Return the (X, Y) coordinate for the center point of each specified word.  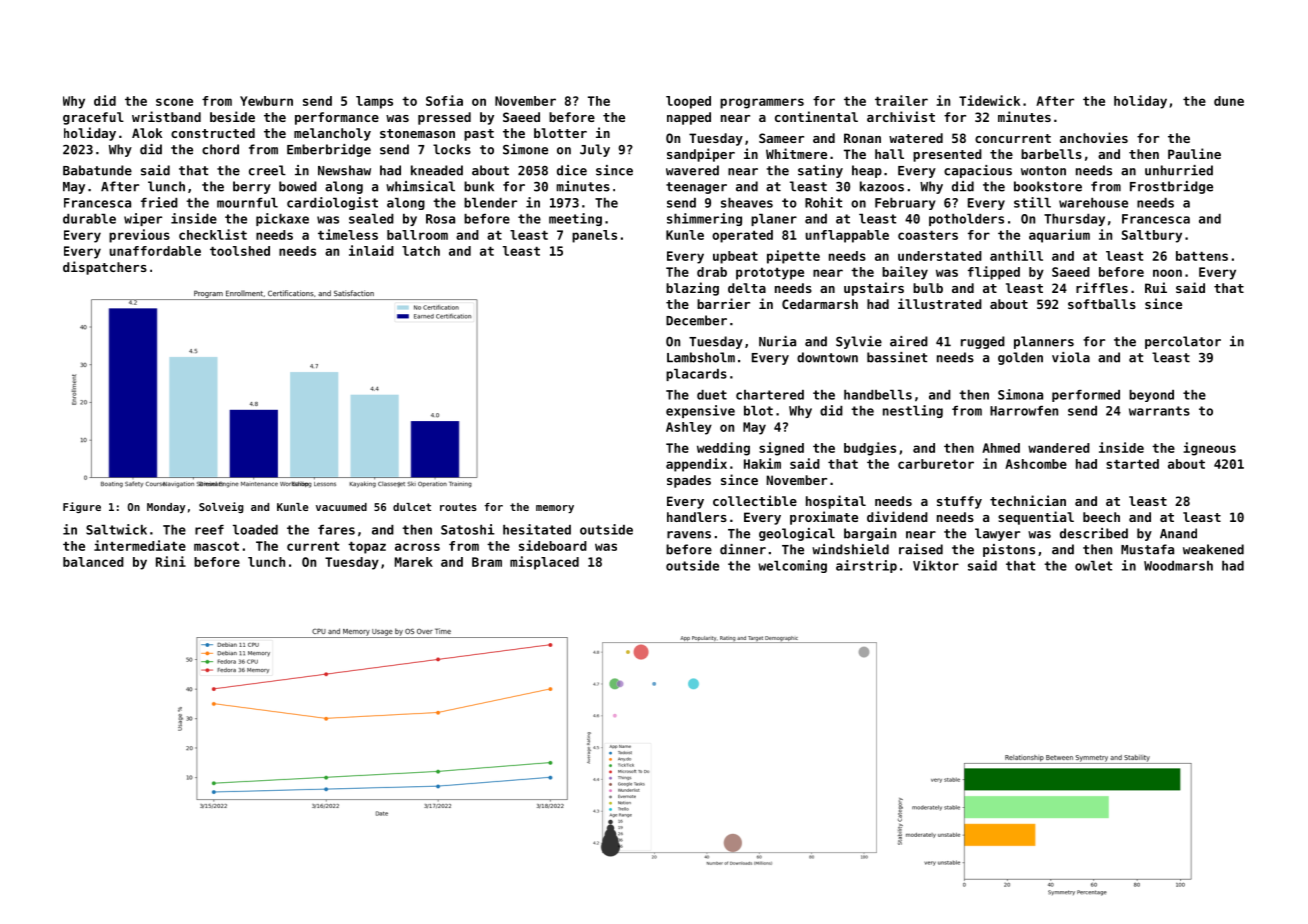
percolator (1183, 342)
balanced (93, 562)
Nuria (777, 341)
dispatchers (105, 268)
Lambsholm (701, 357)
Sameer (781, 138)
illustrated (940, 303)
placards (696, 375)
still (1032, 202)
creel (267, 170)
